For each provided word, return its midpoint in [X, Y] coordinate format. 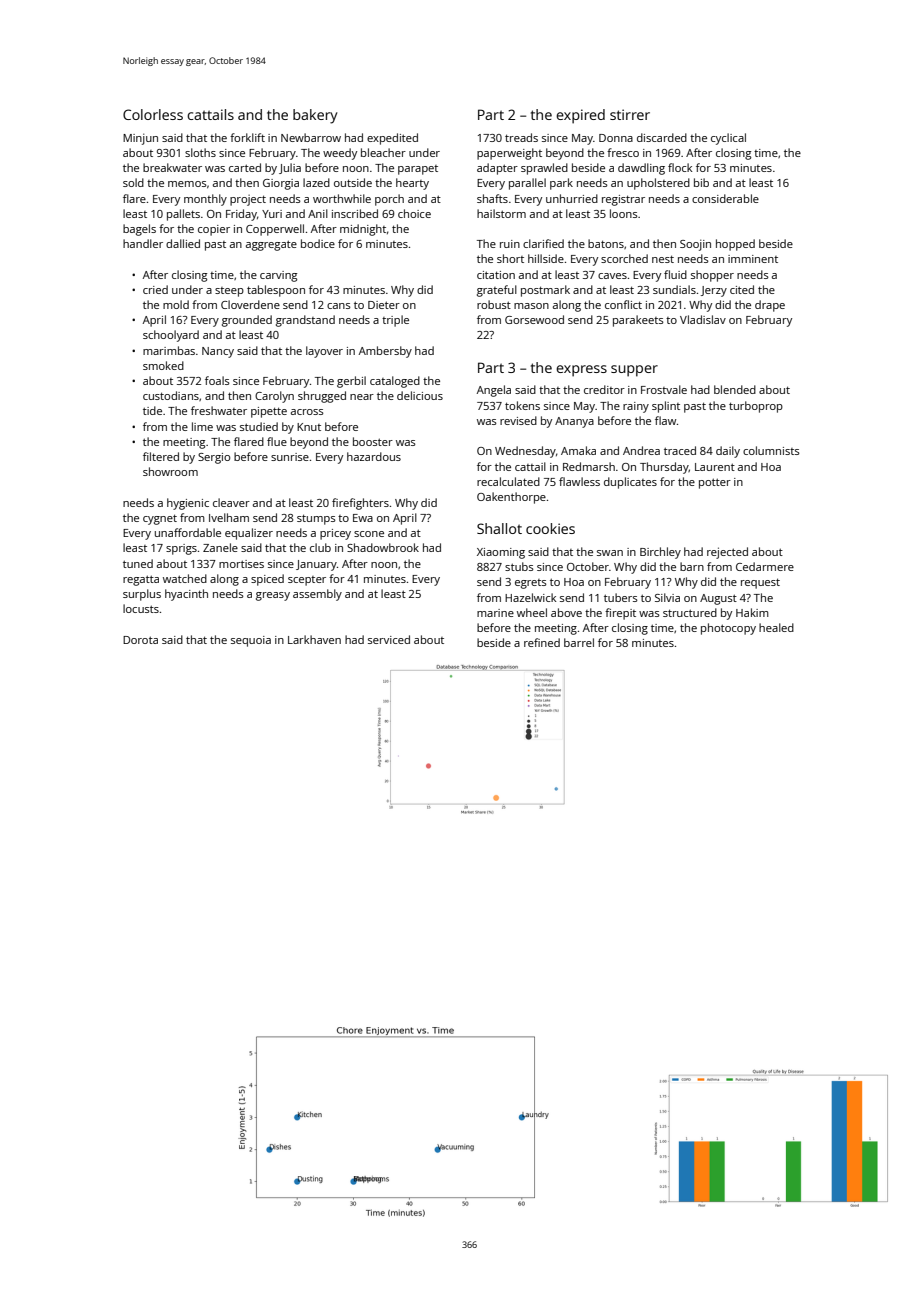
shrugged [322, 397]
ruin [510, 244]
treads [521, 137]
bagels [139, 230]
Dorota [140, 640]
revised [518, 420]
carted [245, 167]
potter [715, 483]
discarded [662, 137]
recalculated [508, 481]
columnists [771, 450]
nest [663, 259]
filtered [161, 456]
